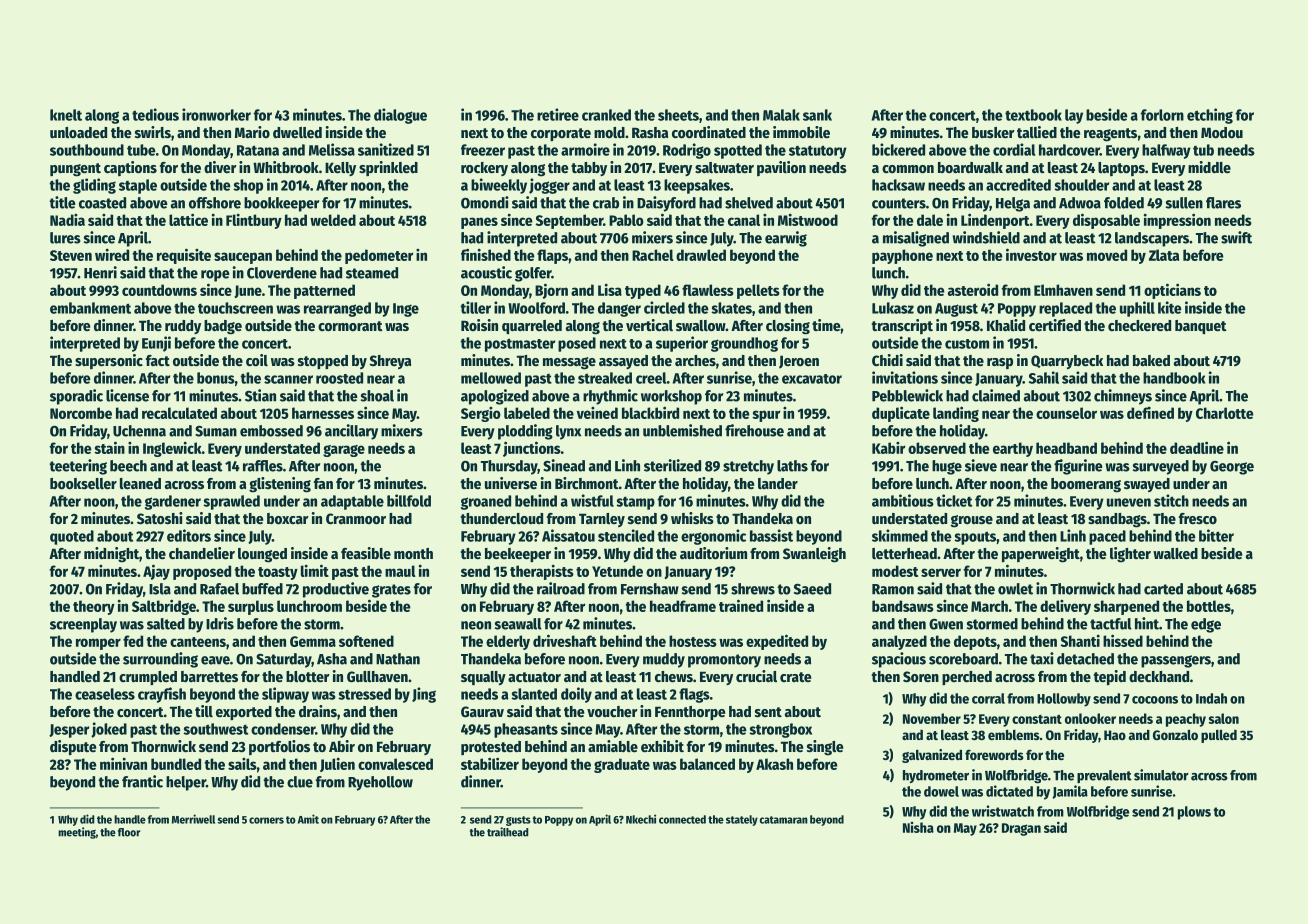 The width and height of the screenshot is (1308, 924). Describe the element at coordinates (781, 115) in the screenshot. I see `Malak` at that location.
